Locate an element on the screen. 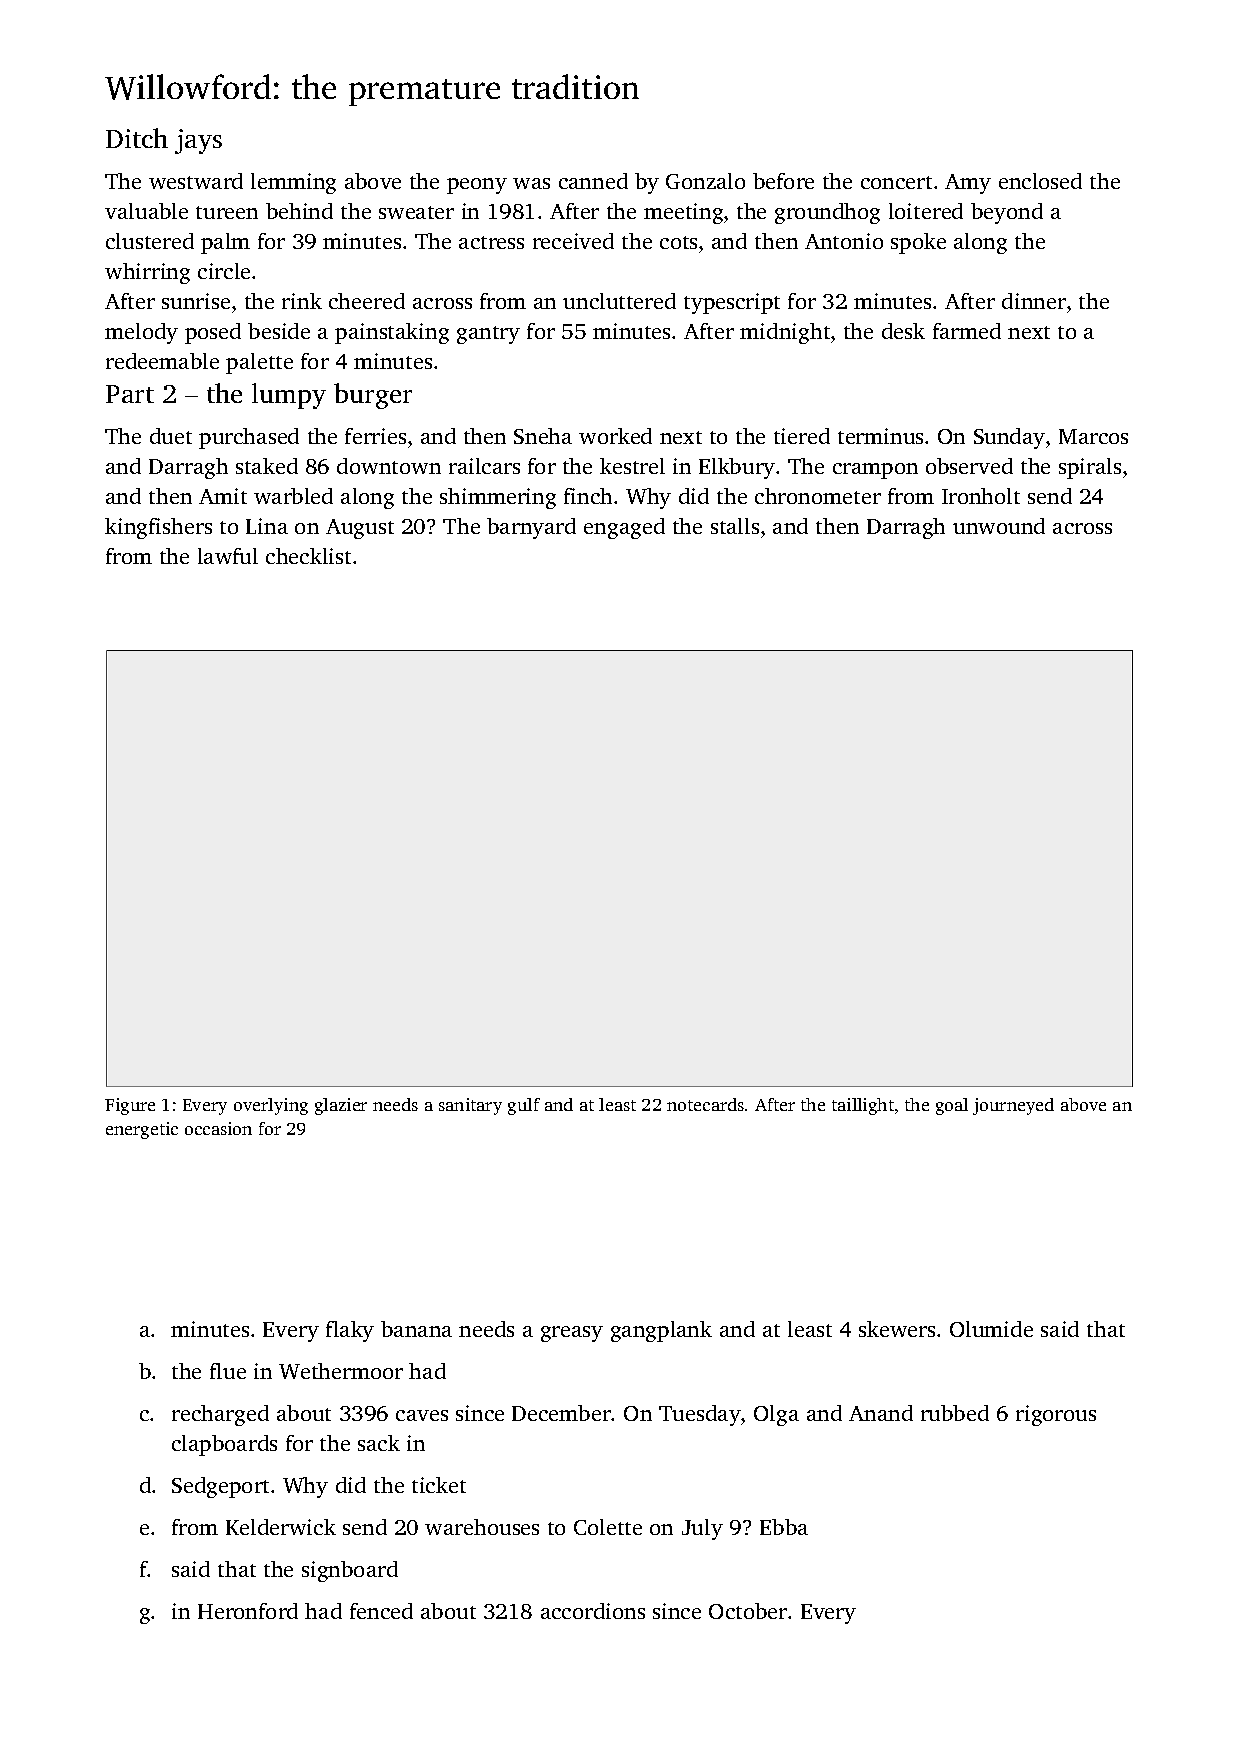  notecards is located at coordinates (705, 1104).
